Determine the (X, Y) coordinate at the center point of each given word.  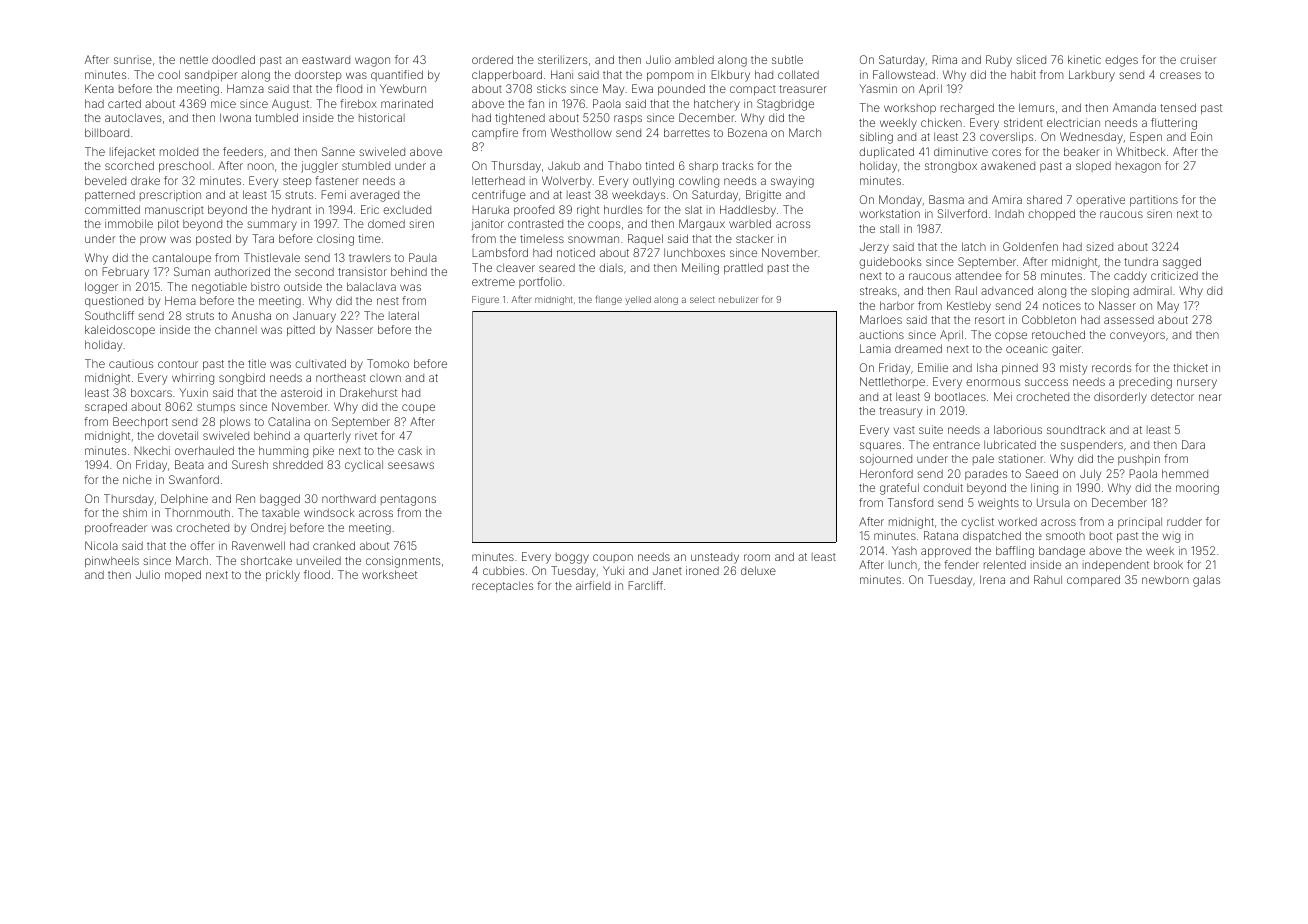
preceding (1145, 383)
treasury (900, 412)
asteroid (301, 392)
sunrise (133, 59)
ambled (694, 59)
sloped (1093, 166)
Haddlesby (748, 211)
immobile (129, 223)
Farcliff (645, 585)
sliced (1031, 59)
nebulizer (738, 299)
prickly (283, 576)
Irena (992, 579)
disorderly (1120, 398)
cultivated (320, 363)
